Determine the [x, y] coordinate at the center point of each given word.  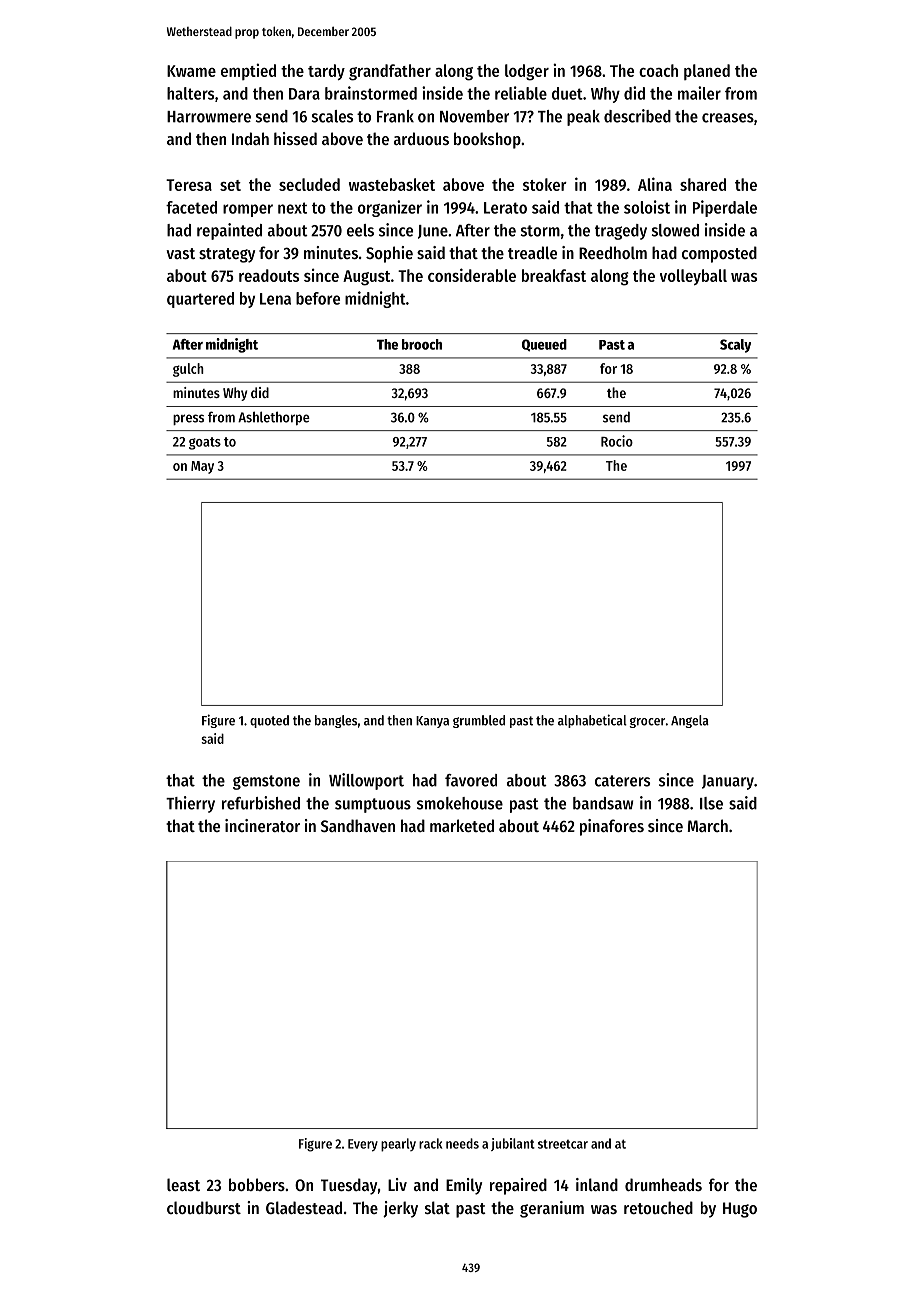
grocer [647, 722]
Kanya [432, 722]
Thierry [190, 804]
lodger [527, 72]
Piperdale [725, 208]
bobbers [257, 1184]
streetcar [563, 1144]
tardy [326, 72]
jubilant [513, 1144]
